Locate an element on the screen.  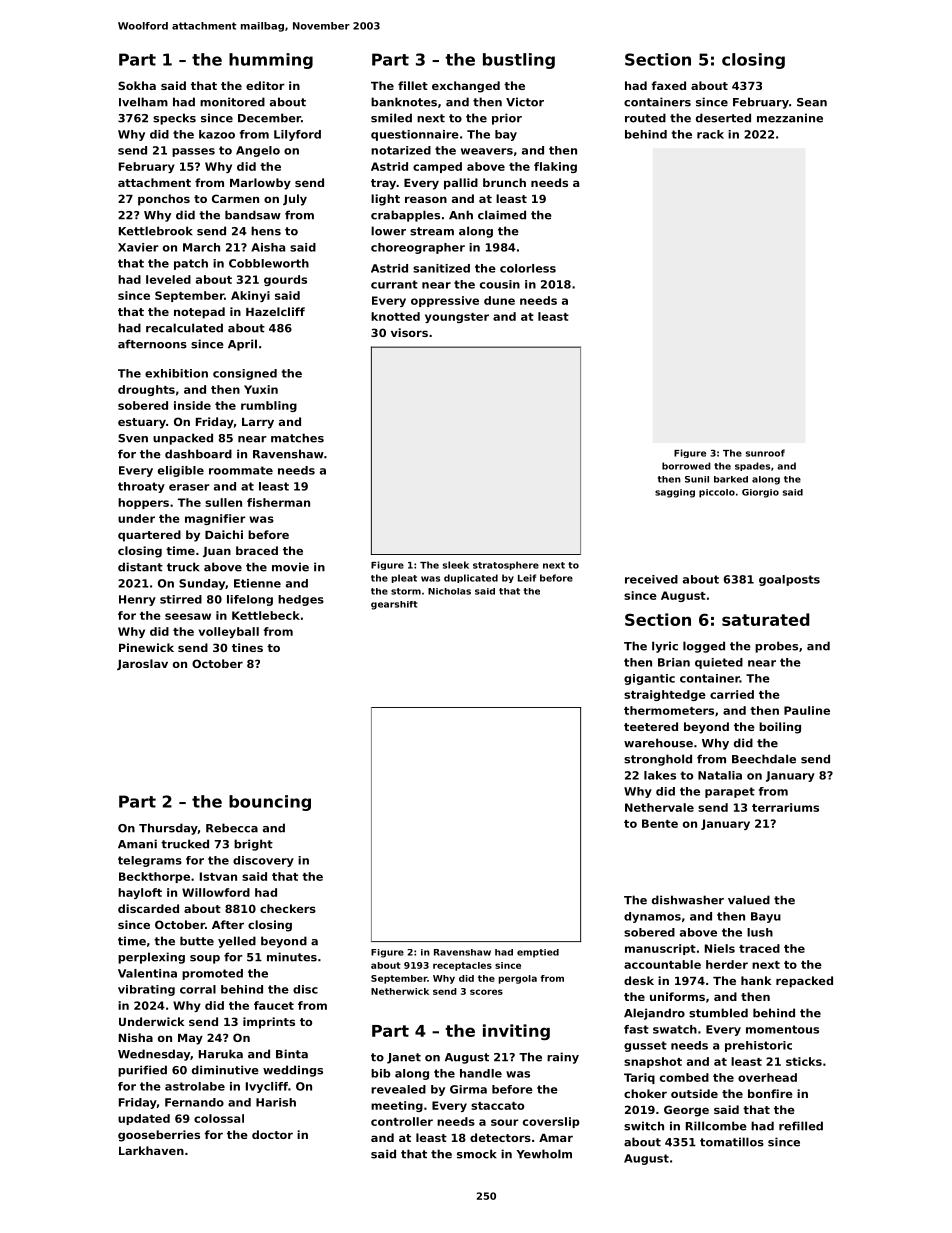
valued is located at coordinates (749, 900).
